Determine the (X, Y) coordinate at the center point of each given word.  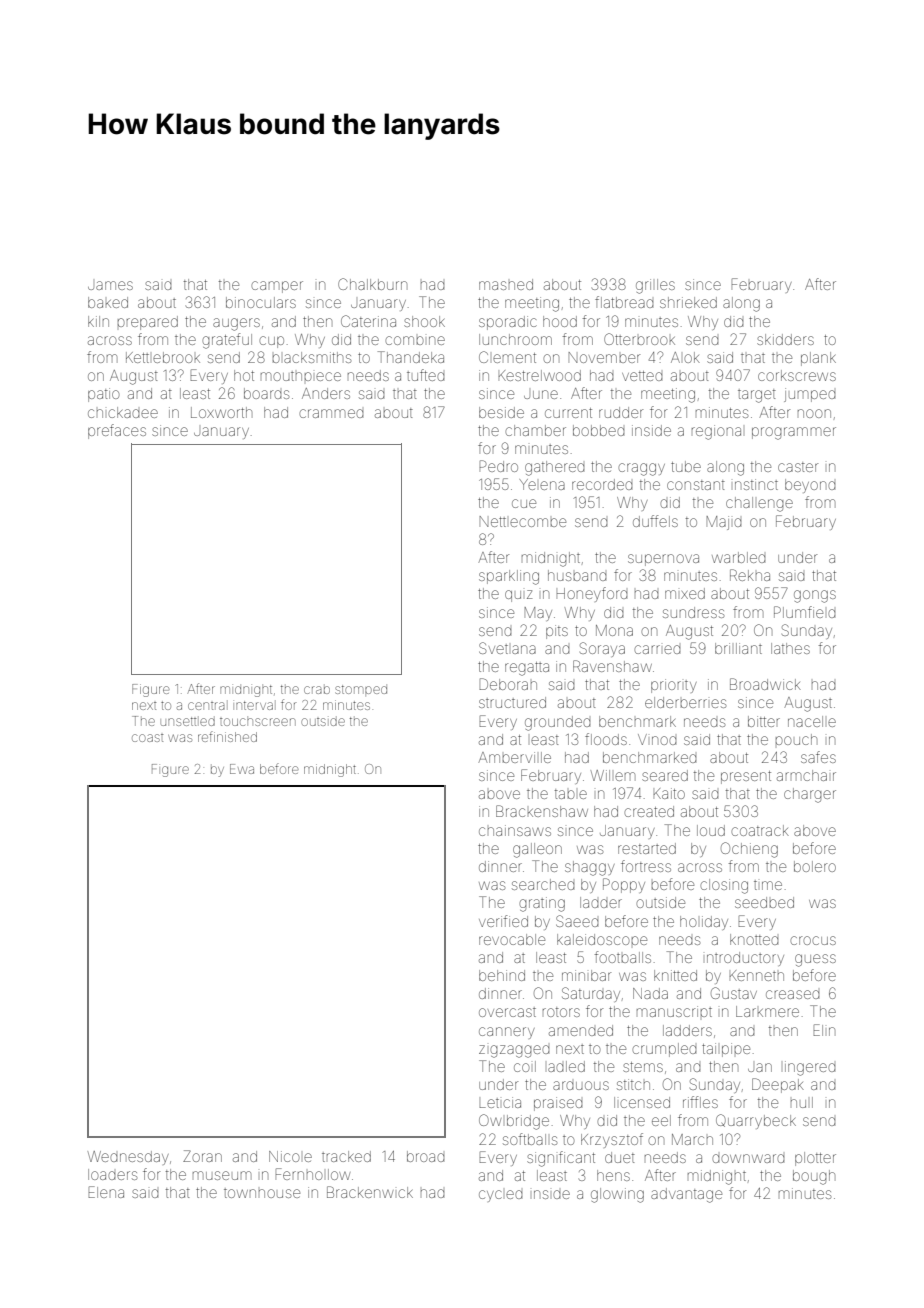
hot (244, 375)
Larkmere (767, 1011)
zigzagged (514, 1051)
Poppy (624, 885)
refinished (227, 736)
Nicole (290, 1156)
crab (317, 690)
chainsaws (515, 830)
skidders (785, 339)
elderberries (685, 702)
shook (424, 321)
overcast (507, 1012)
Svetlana (507, 648)
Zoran (202, 1156)
